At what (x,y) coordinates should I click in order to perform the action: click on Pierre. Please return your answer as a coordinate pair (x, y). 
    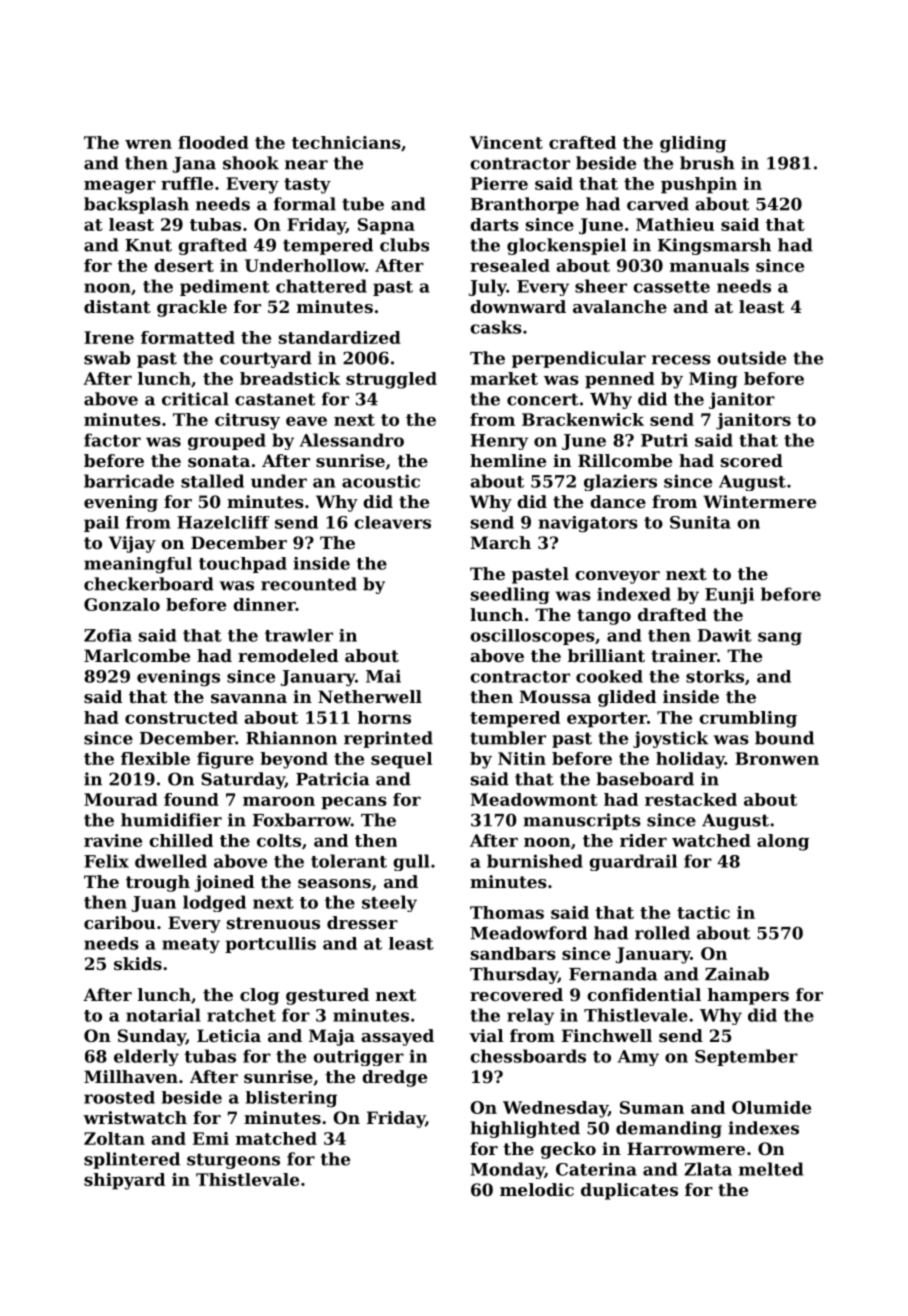
    Looking at the image, I should click on (499, 183).
